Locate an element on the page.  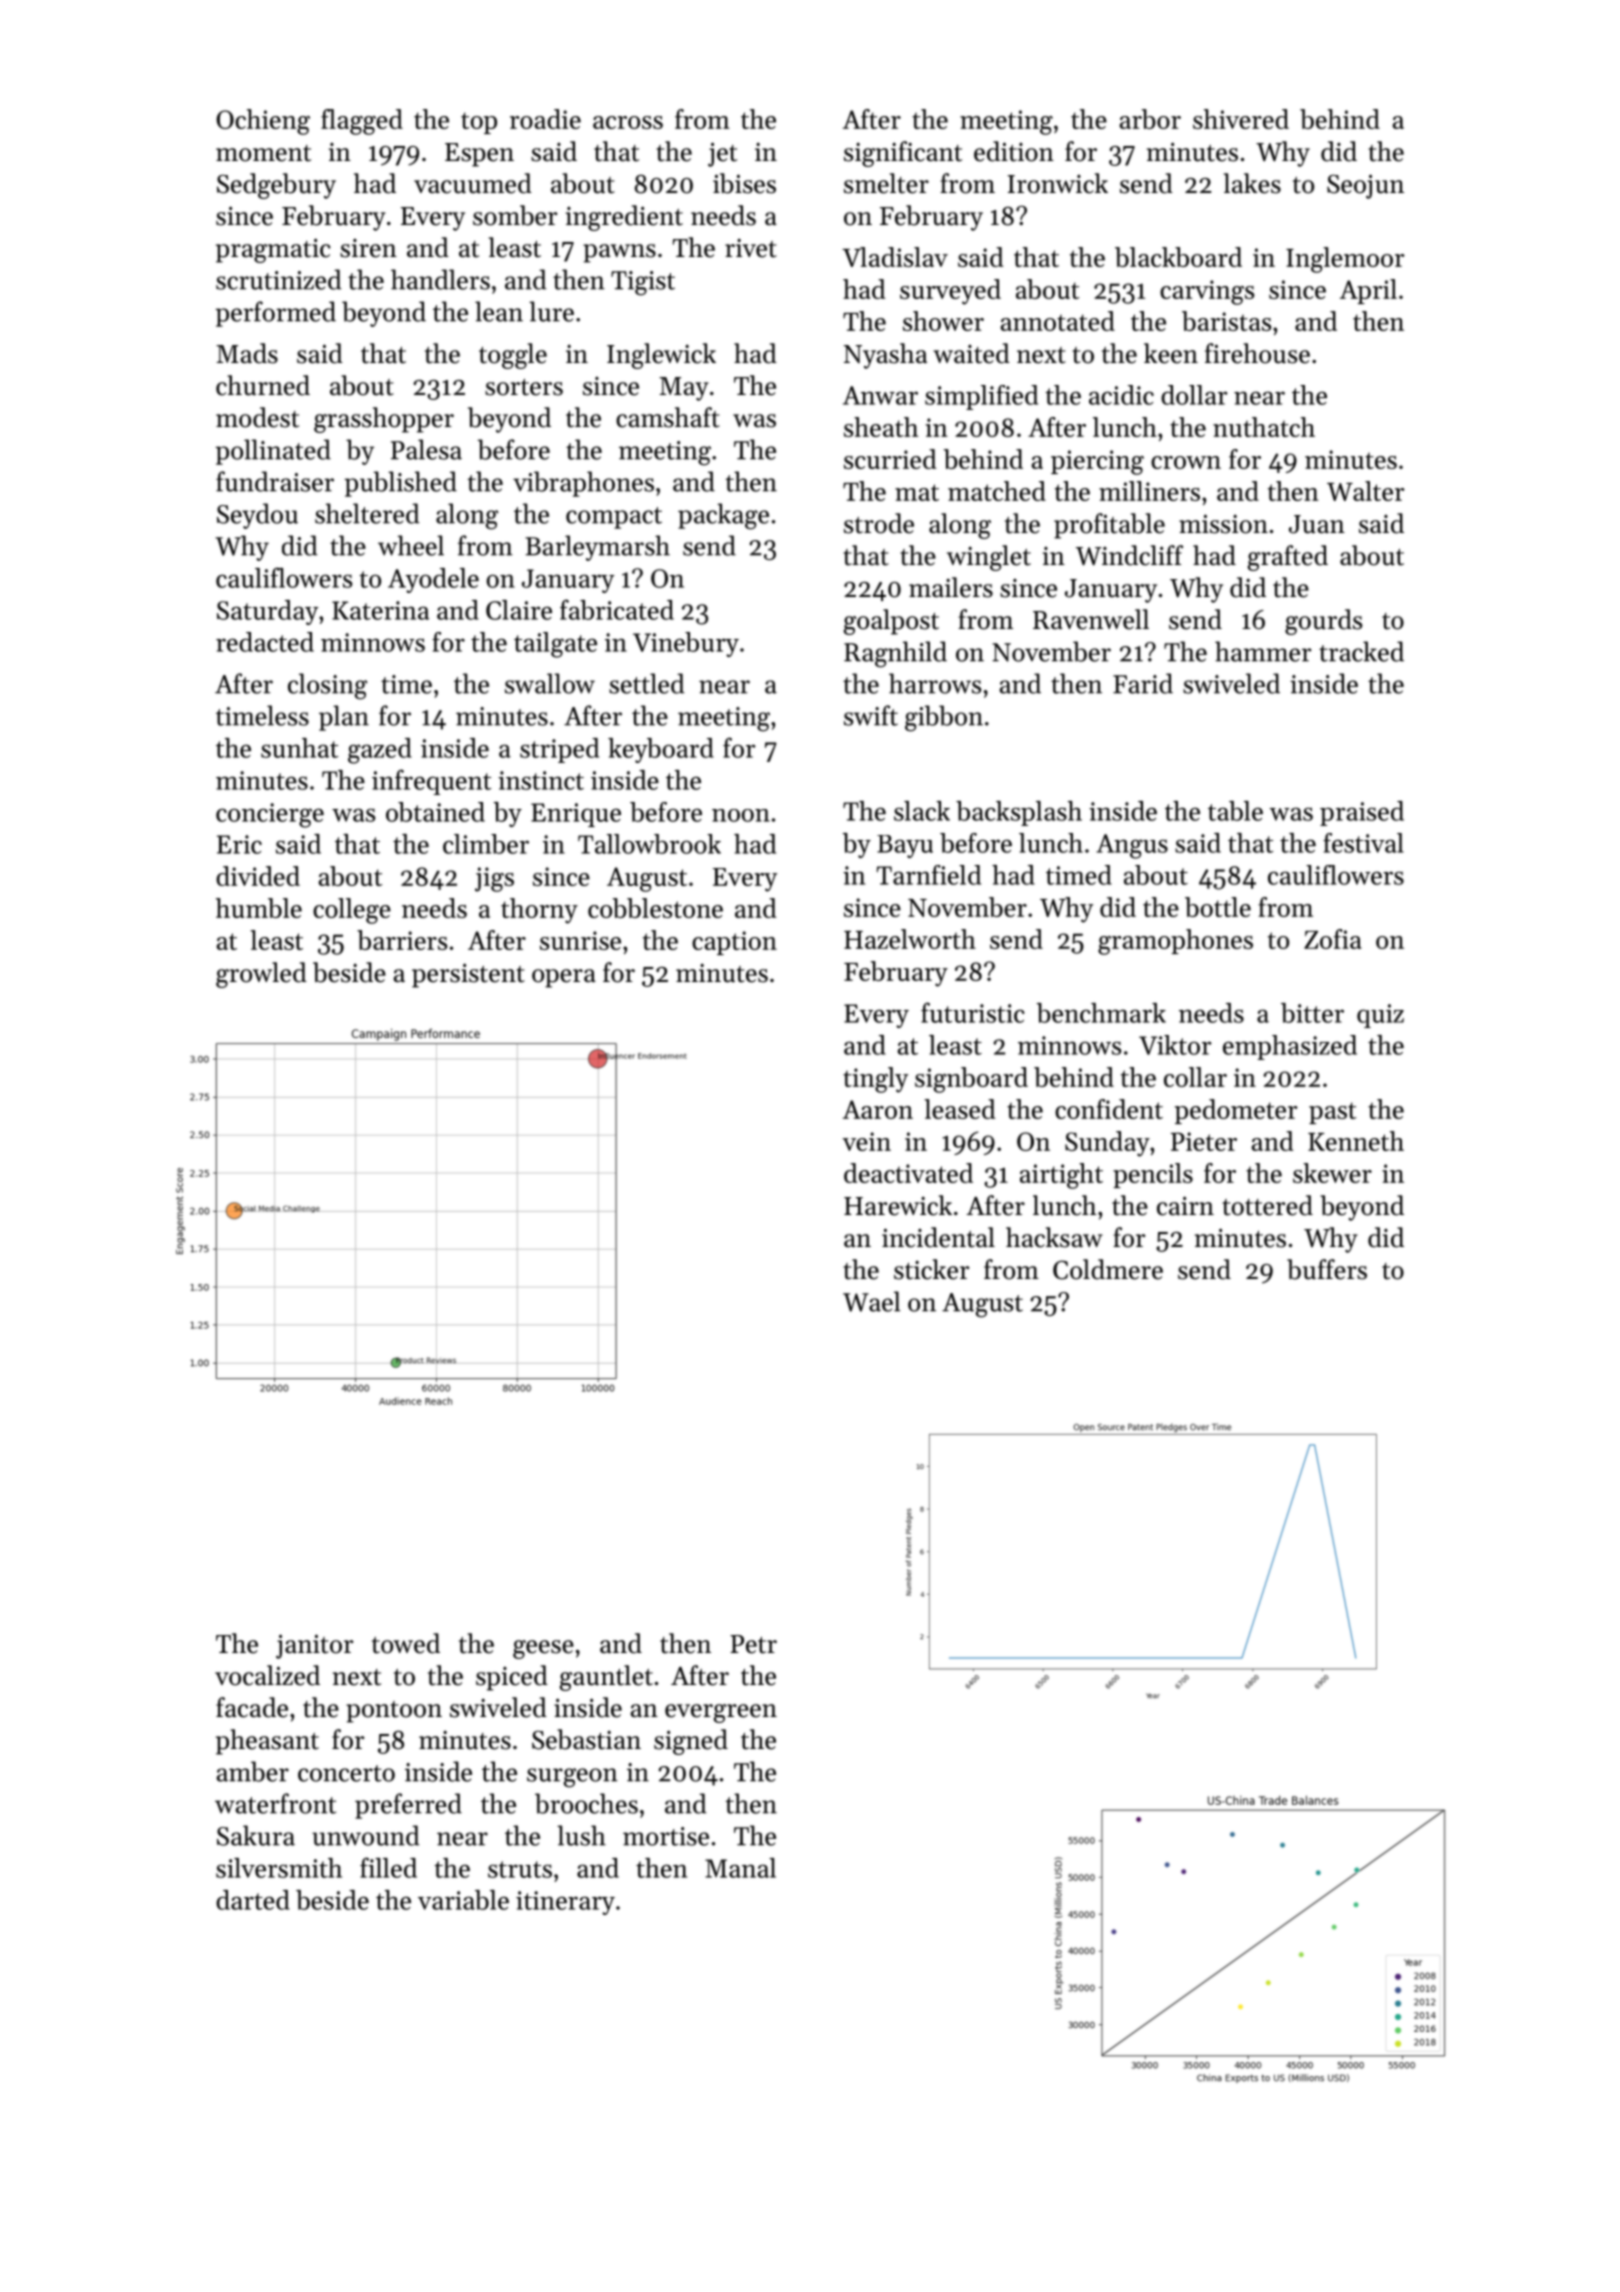
growled is located at coordinates (261, 975).
